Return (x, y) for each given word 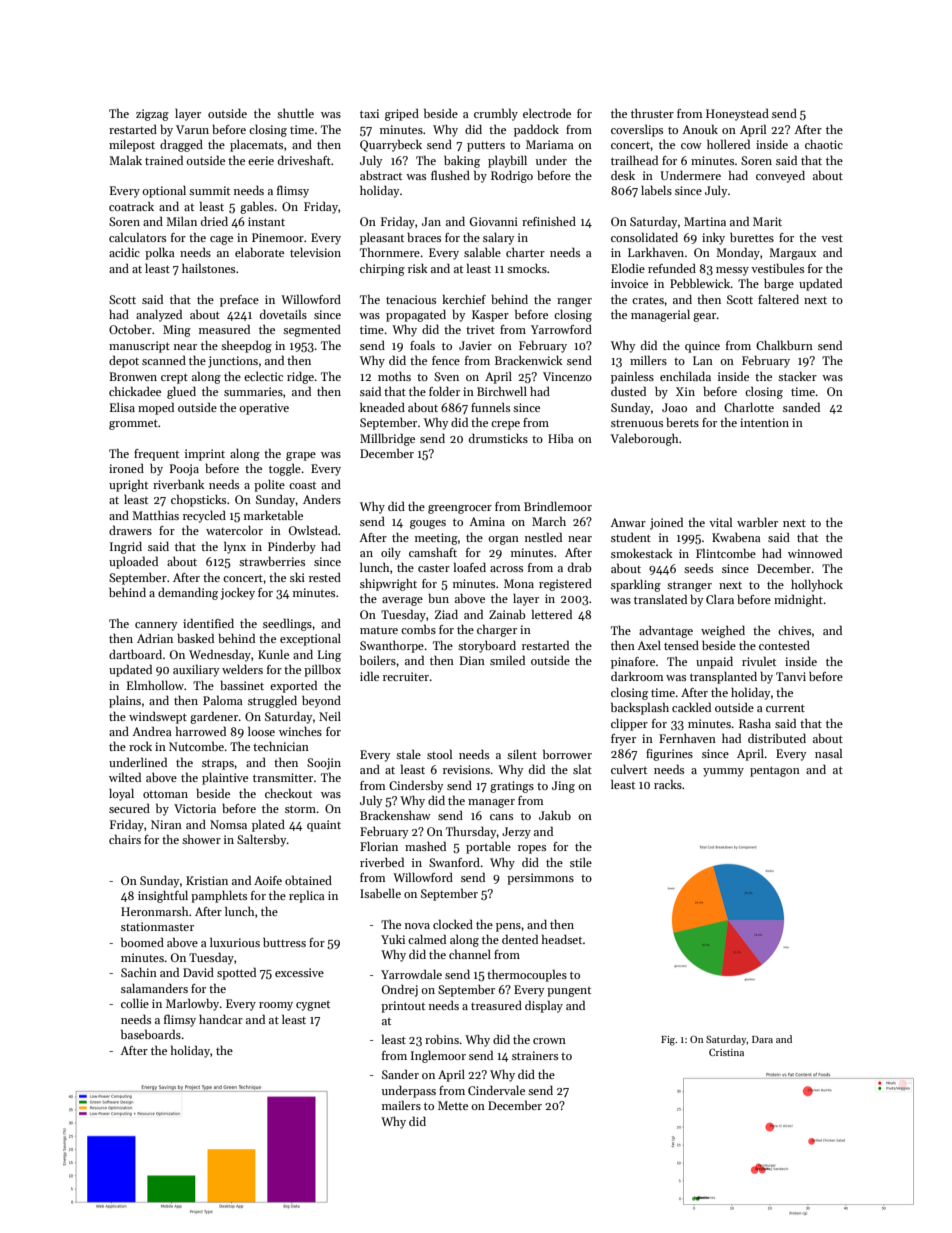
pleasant (382, 238)
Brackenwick (529, 360)
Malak (125, 160)
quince (702, 347)
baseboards (151, 1034)
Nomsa (228, 824)
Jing (563, 787)
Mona (519, 583)
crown (549, 1041)
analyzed (159, 315)
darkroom (637, 676)
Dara (762, 1039)
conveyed (780, 177)
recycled (204, 516)
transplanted (723, 678)
